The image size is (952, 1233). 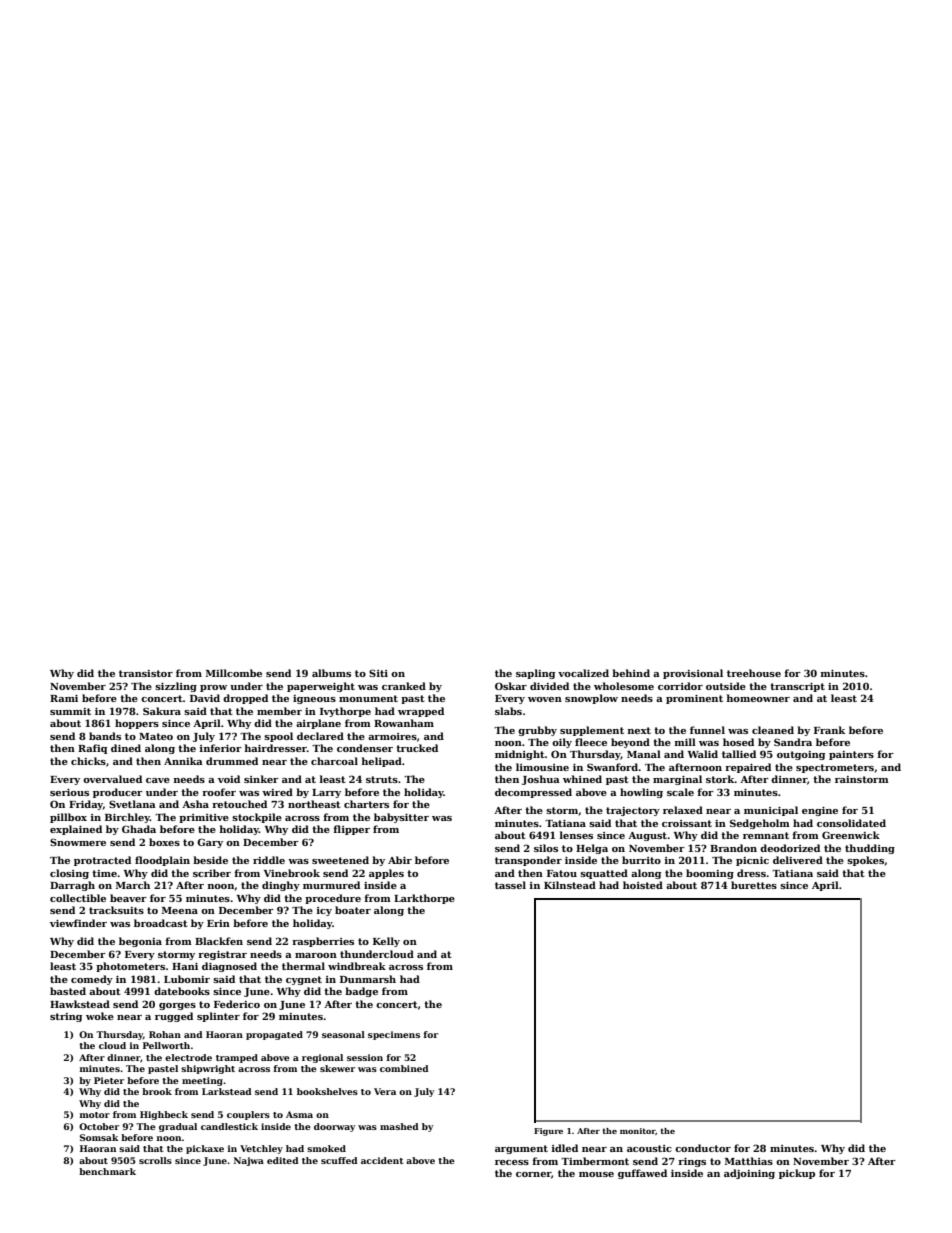 What do you see at coordinates (637, 1131) in the page?
I see `monitor` at bounding box center [637, 1131].
